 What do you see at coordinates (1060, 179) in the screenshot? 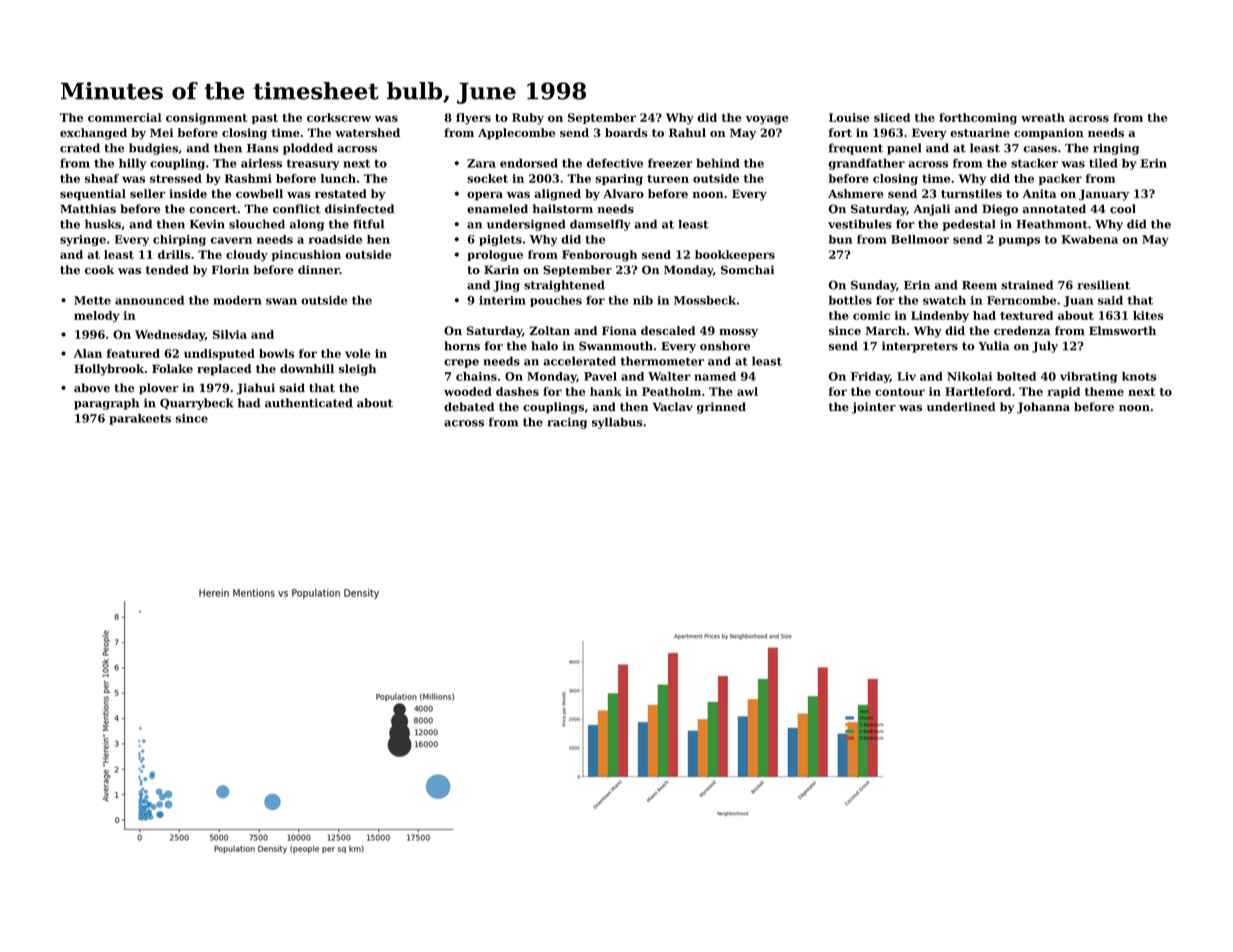
I see `packer` at bounding box center [1060, 179].
